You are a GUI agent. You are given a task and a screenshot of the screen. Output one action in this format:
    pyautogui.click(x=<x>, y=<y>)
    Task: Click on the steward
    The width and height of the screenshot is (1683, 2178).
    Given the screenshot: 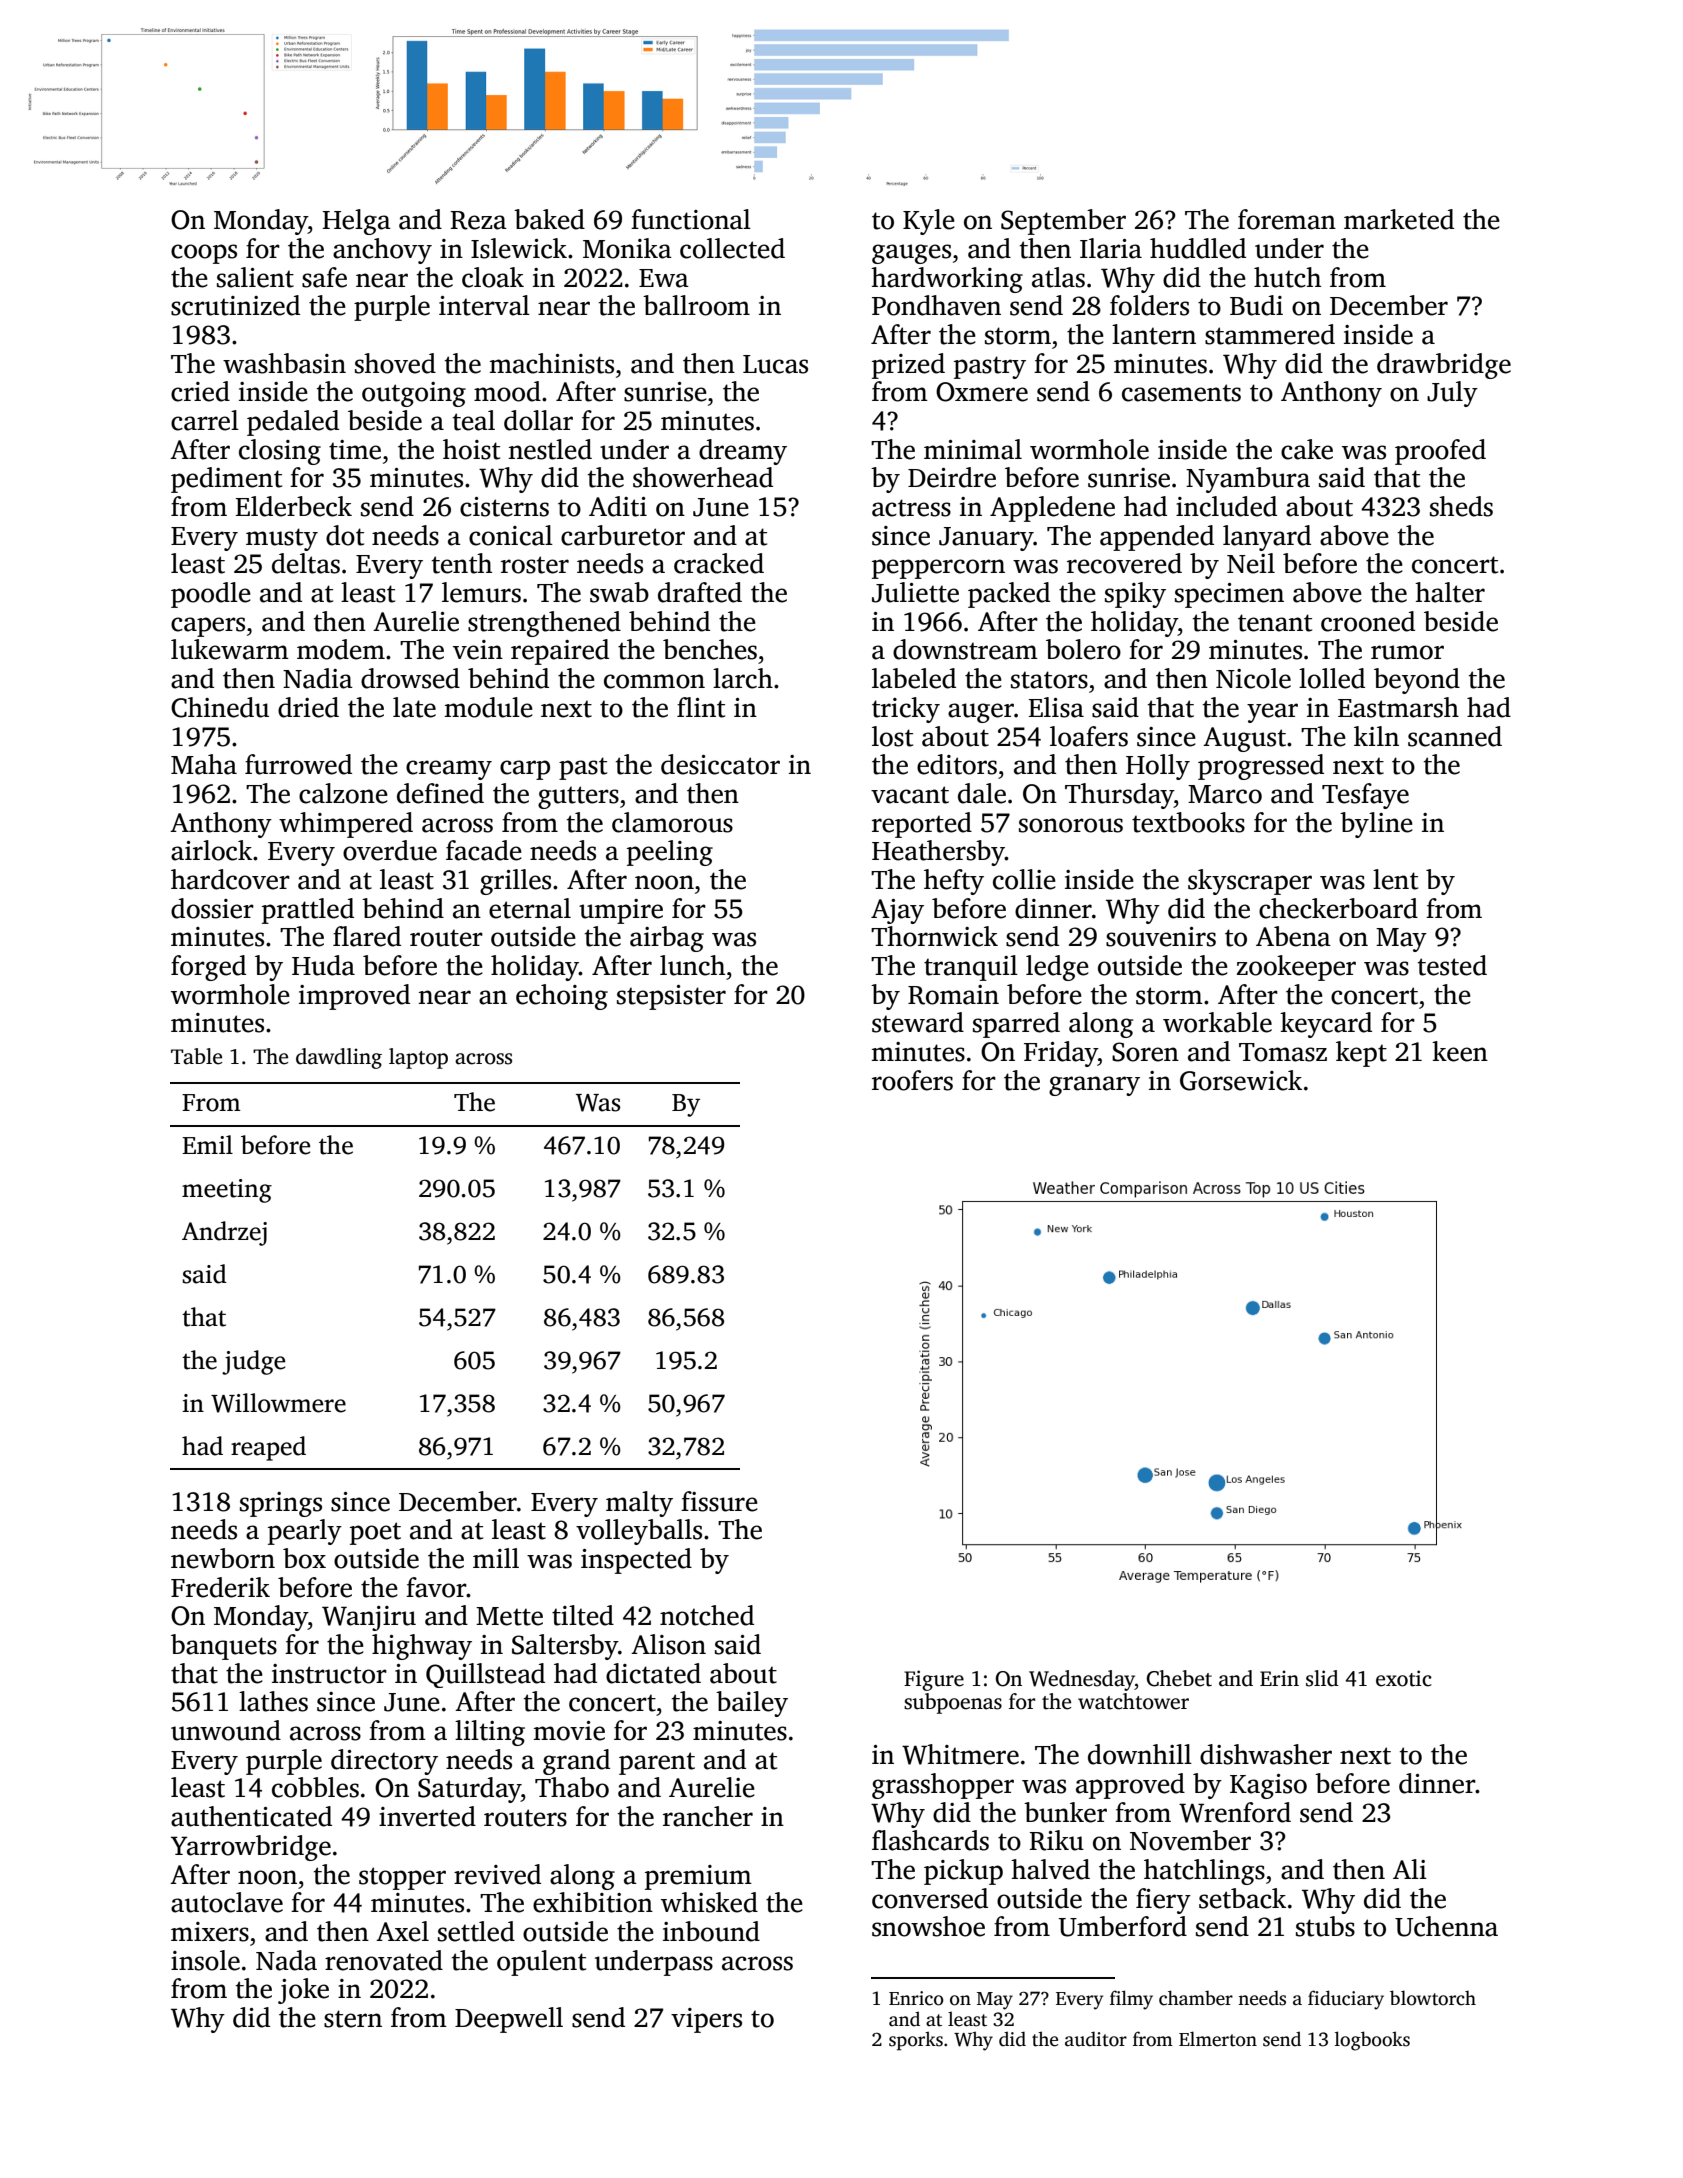 What is the action you would take?
    pyautogui.click(x=918, y=1022)
